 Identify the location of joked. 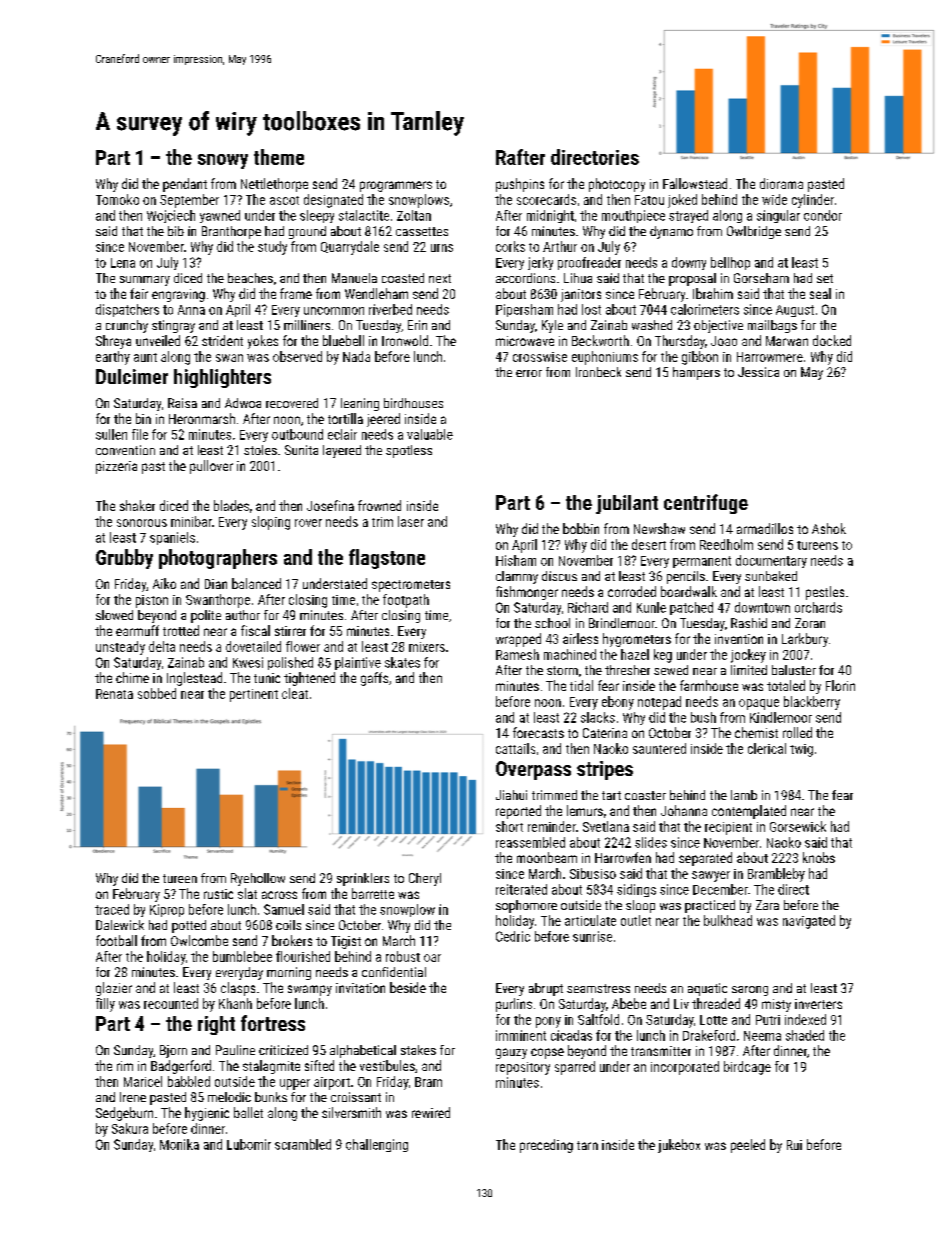
(682, 201).
